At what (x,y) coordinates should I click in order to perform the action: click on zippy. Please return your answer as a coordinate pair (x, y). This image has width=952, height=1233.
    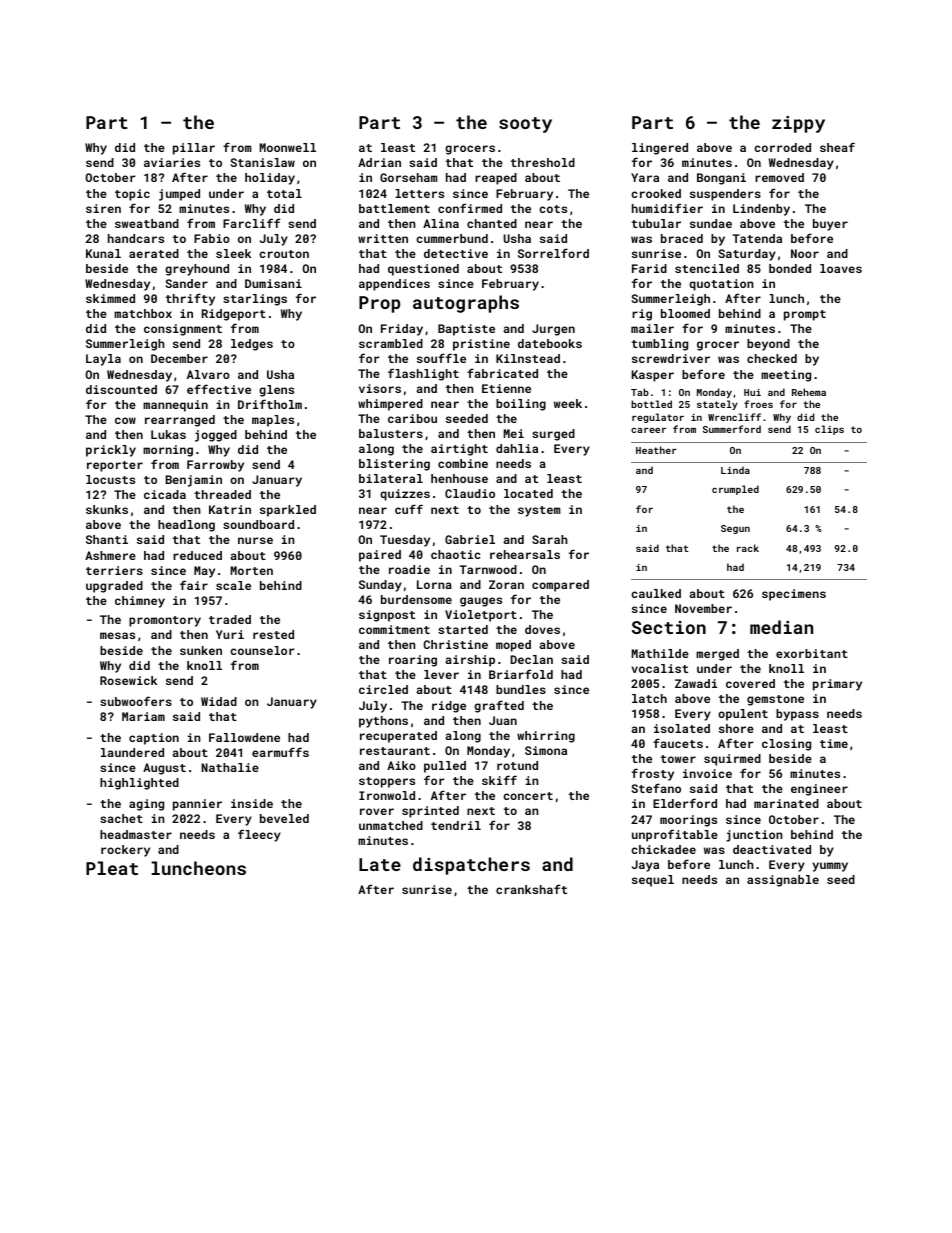
    Looking at the image, I should click on (798, 124).
